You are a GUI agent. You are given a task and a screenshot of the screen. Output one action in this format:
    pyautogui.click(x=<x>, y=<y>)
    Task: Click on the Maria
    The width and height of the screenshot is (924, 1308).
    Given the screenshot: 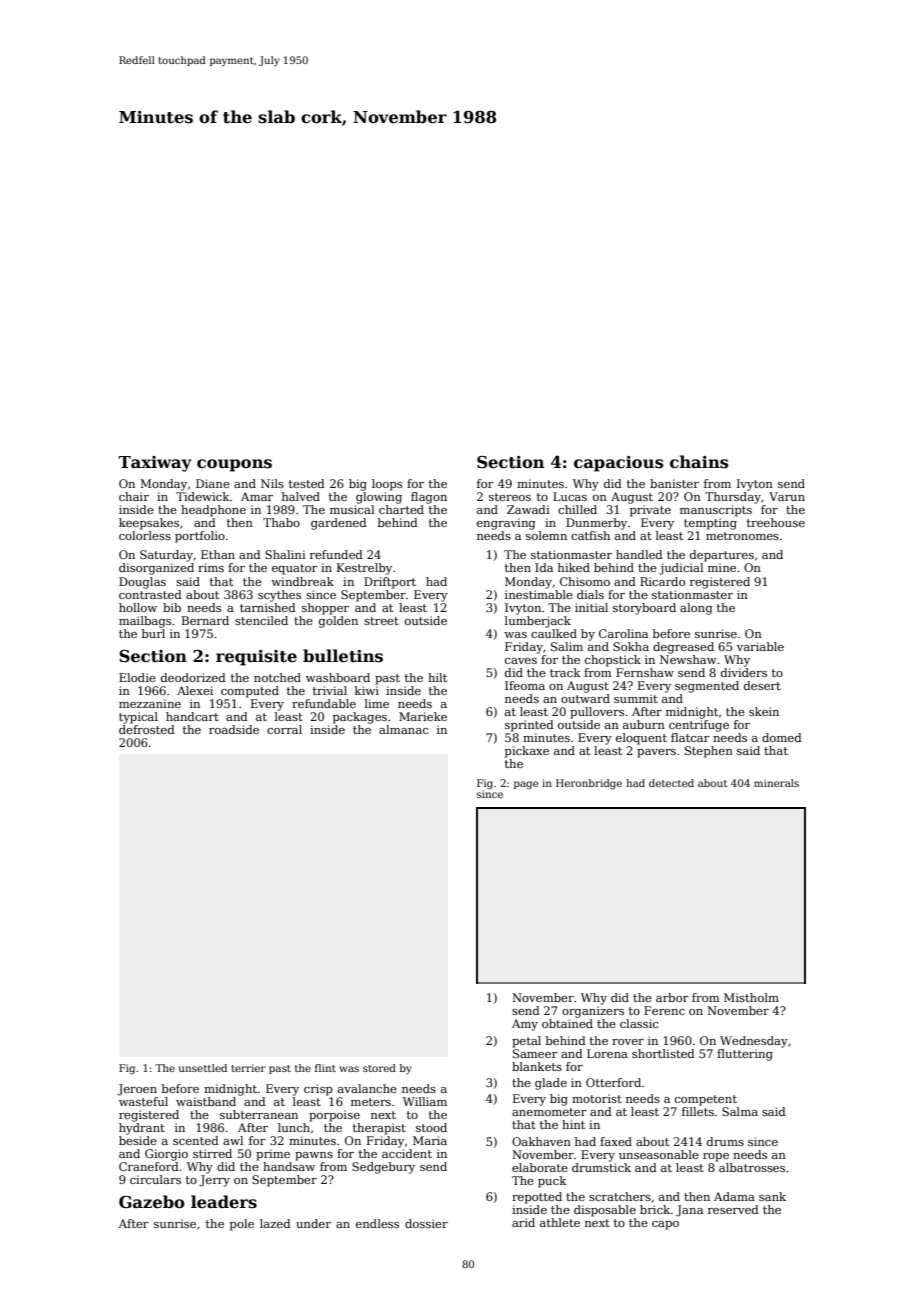 What is the action you would take?
    pyautogui.click(x=430, y=1140)
